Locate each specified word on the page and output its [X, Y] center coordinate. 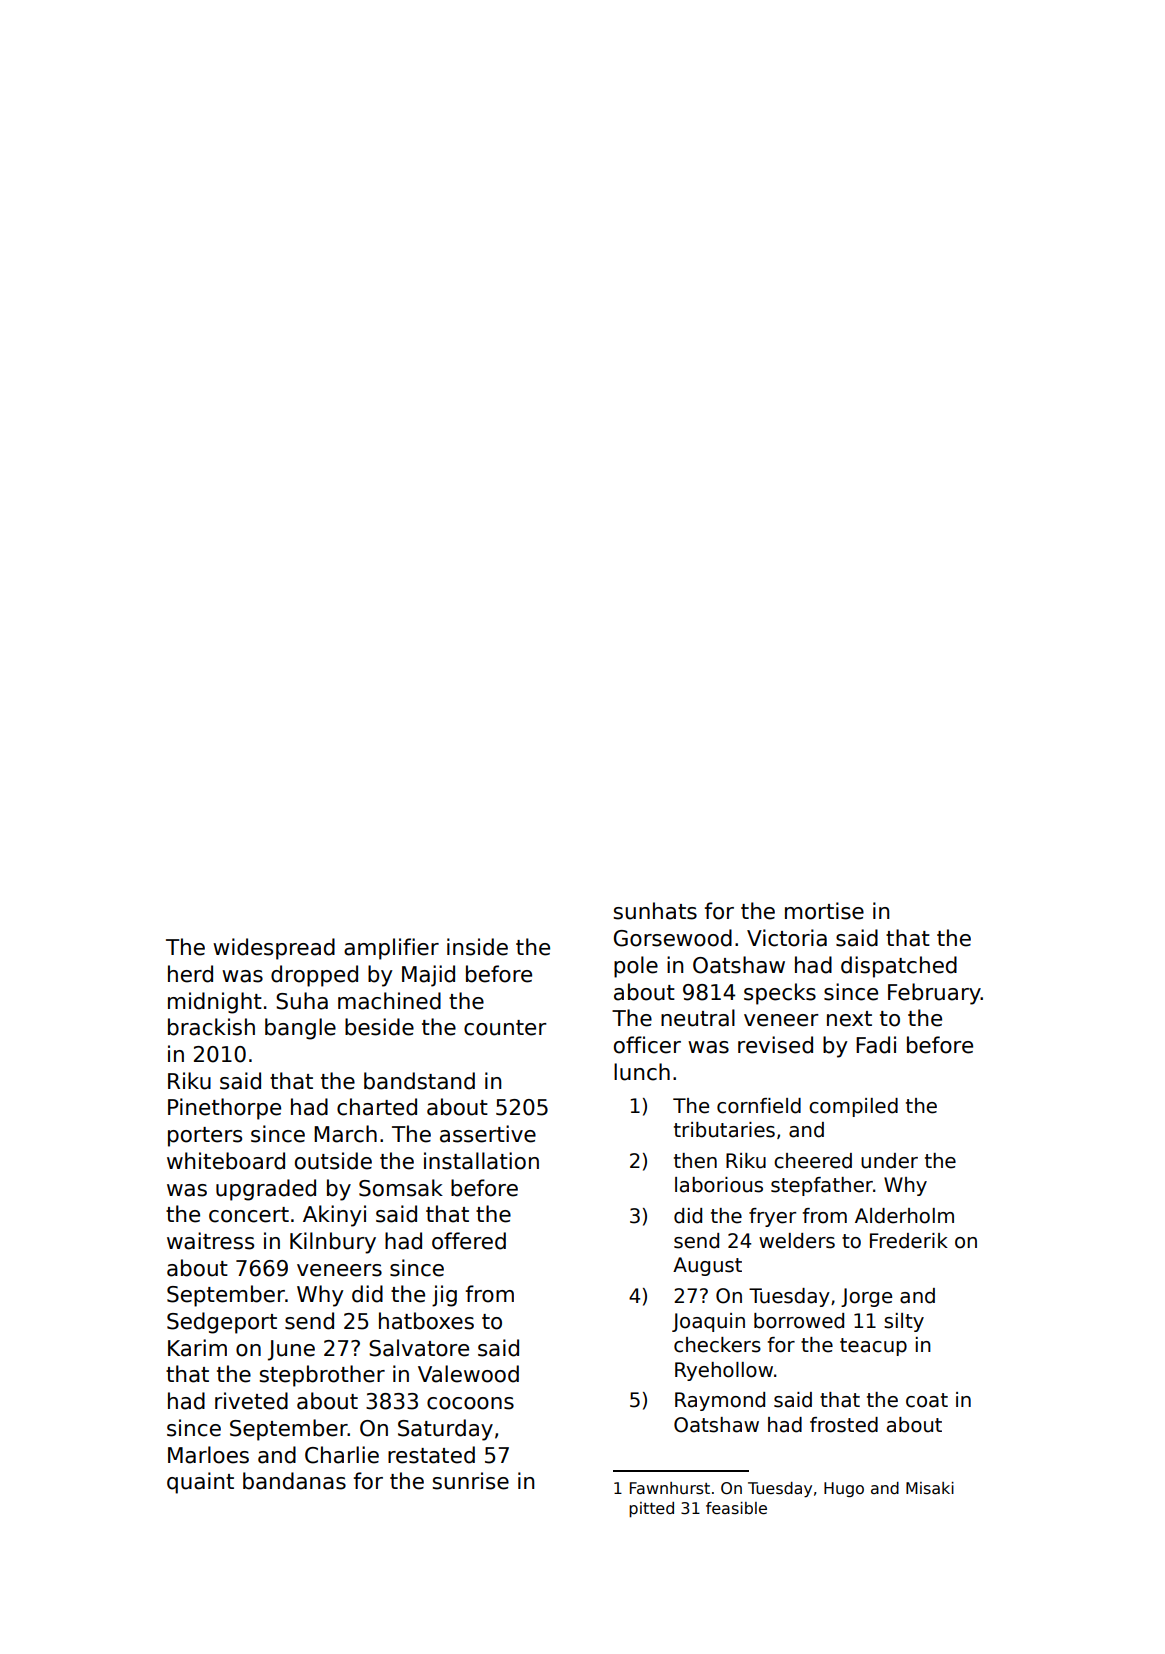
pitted [651, 1509]
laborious [719, 1185]
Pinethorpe [224, 1109]
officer [647, 1045]
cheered [813, 1161]
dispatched [899, 967]
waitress [210, 1241]
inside [477, 947]
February [934, 994]
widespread [274, 949]
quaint [200, 1483]
